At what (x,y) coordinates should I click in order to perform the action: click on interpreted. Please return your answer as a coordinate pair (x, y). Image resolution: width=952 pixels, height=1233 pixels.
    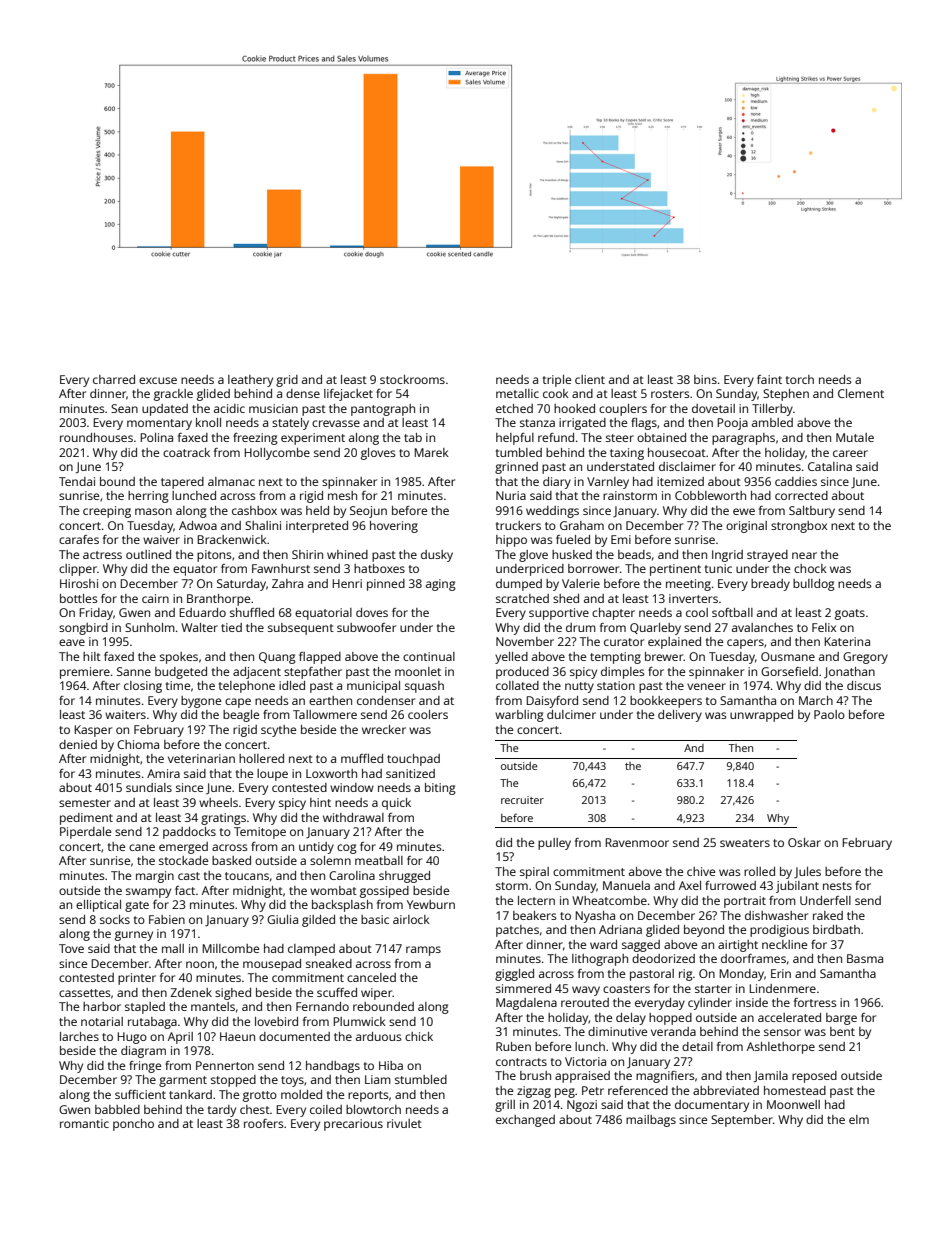
    Looking at the image, I should click on (317, 527).
